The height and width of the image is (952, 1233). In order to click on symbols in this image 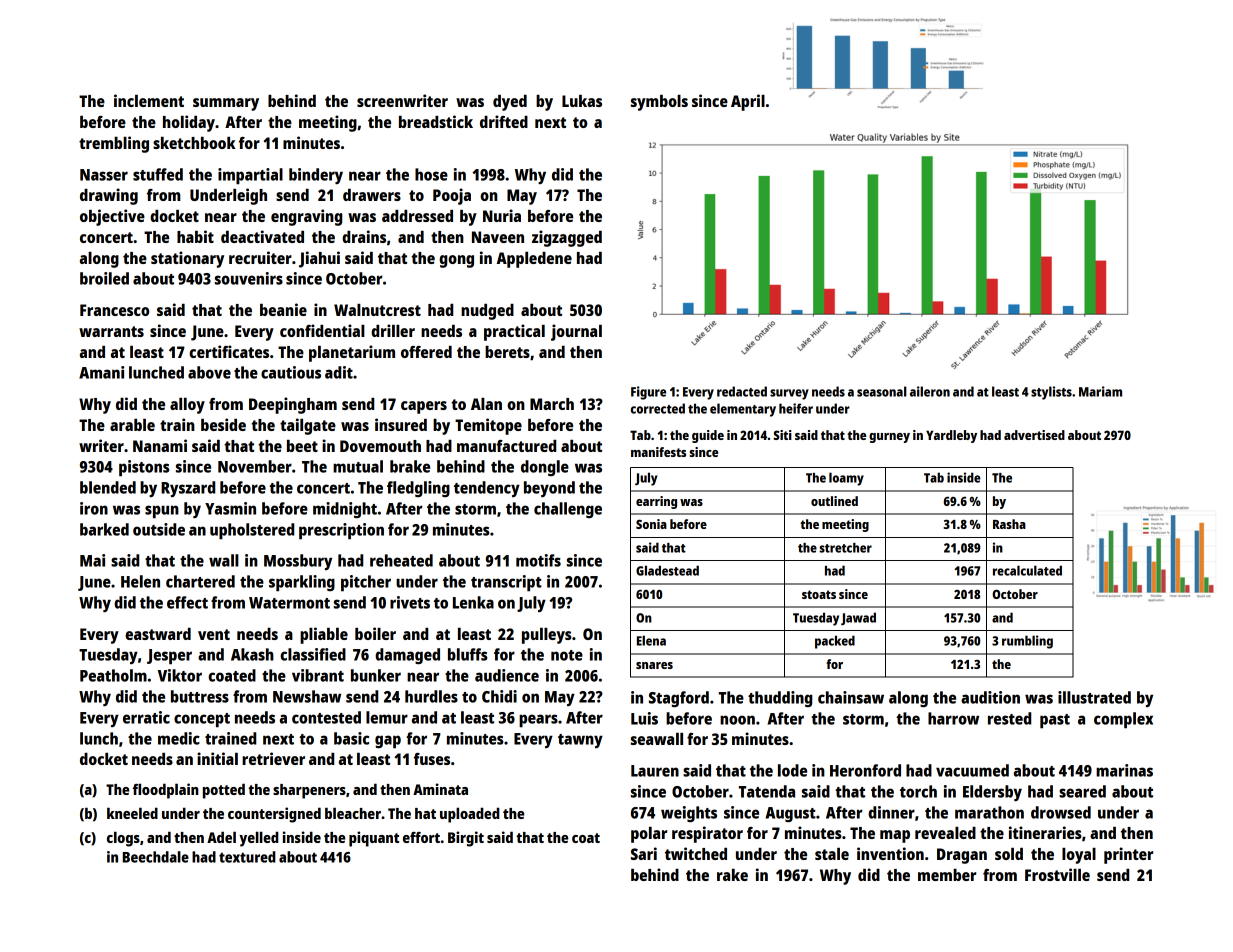, I will do `click(659, 103)`.
